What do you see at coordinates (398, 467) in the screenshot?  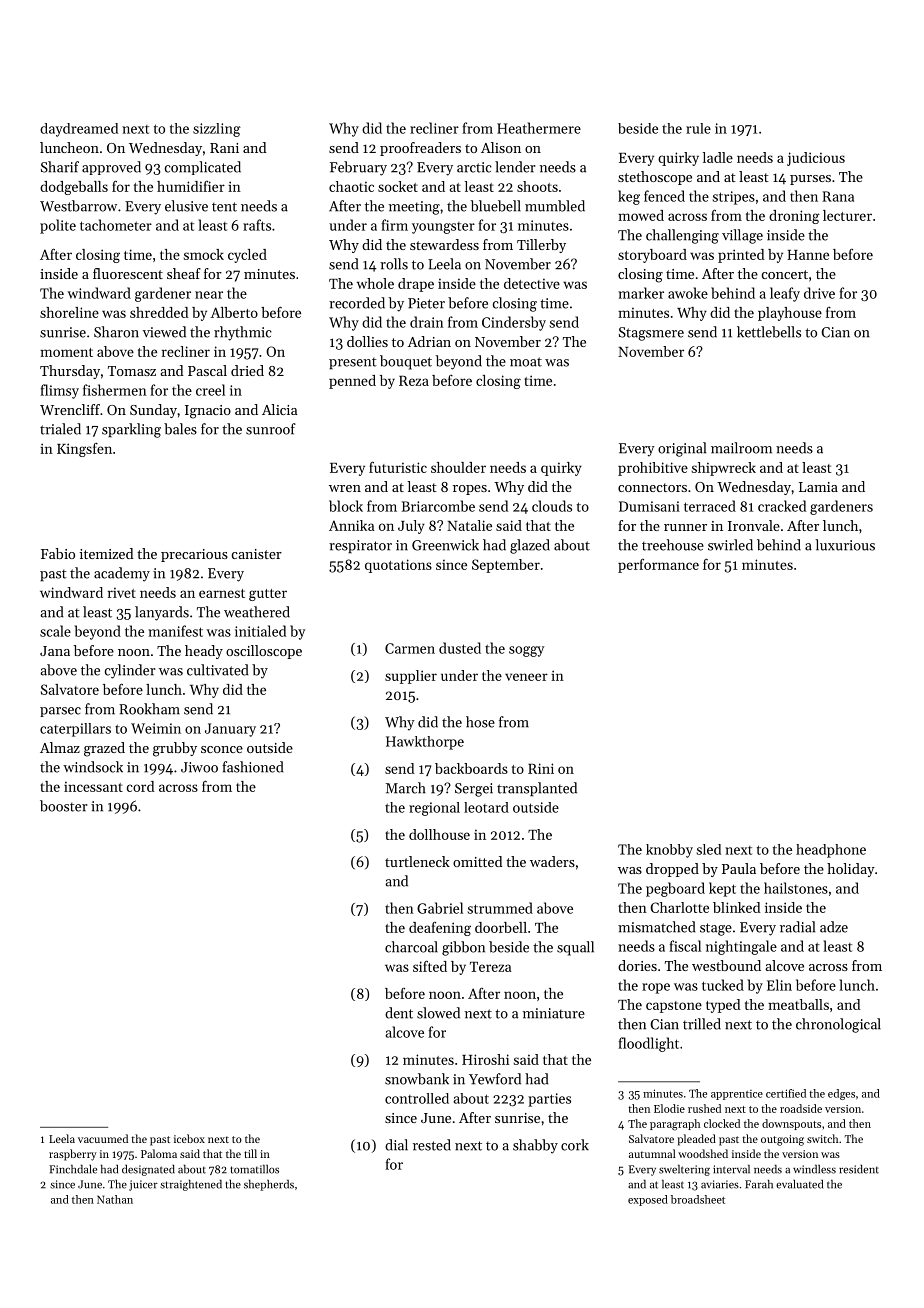 I see `futuristic` at bounding box center [398, 467].
